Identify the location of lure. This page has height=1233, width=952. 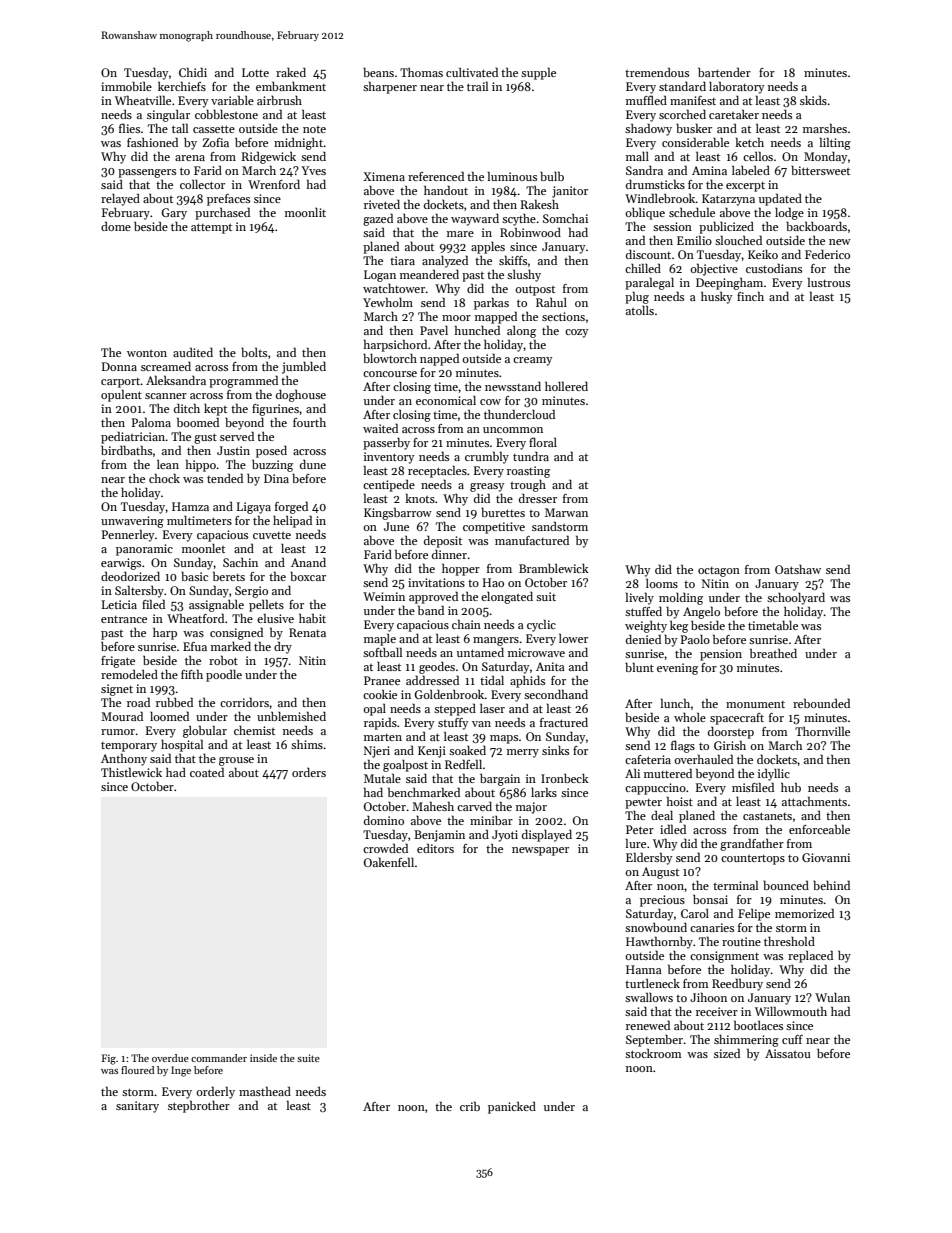
(636, 843).
